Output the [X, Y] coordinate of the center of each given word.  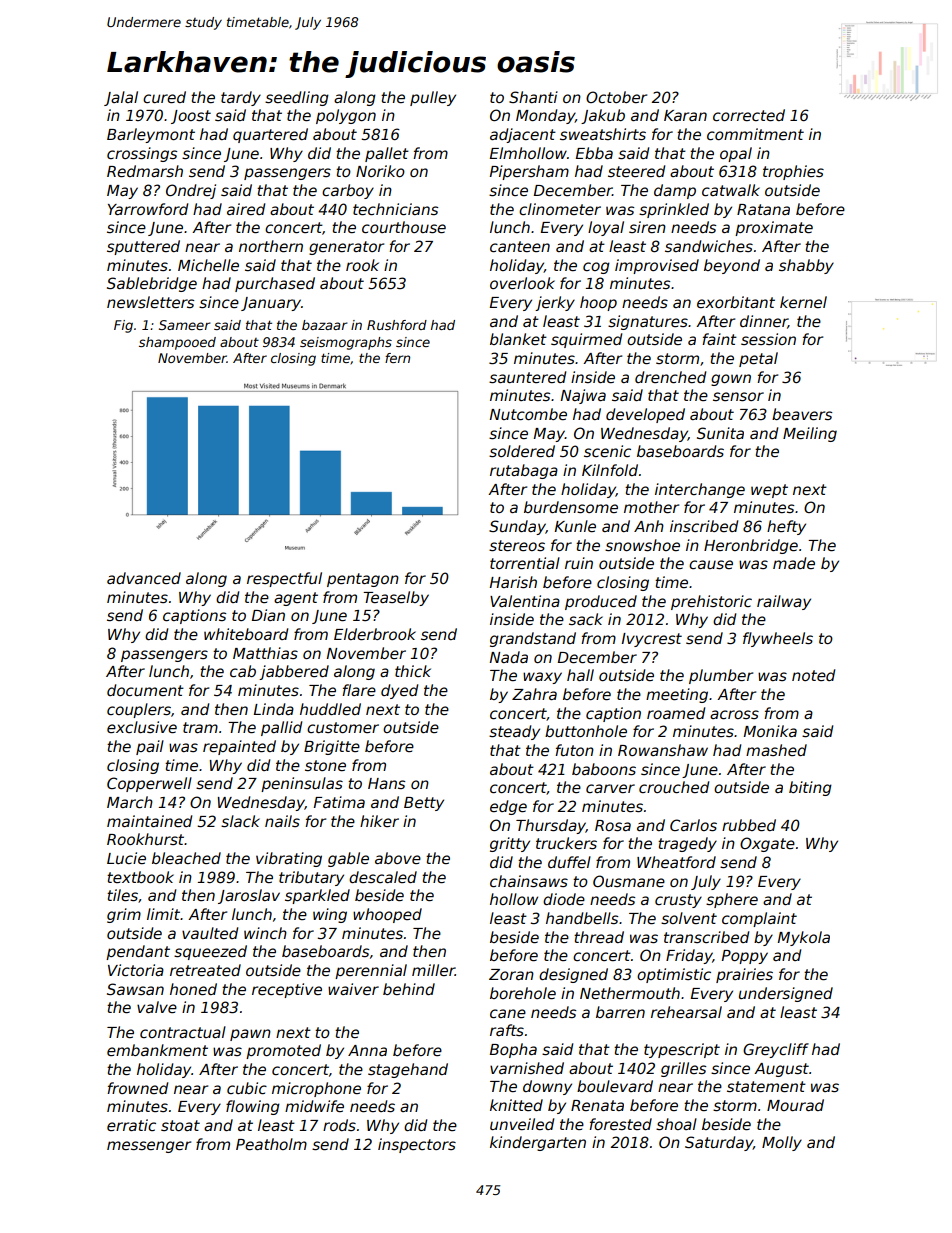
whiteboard [246, 634]
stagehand [408, 1070]
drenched [670, 377]
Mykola [803, 938]
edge [508, 807]
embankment [157, 1050]
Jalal [121, 98]
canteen [520, 246]
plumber [721, 676]
